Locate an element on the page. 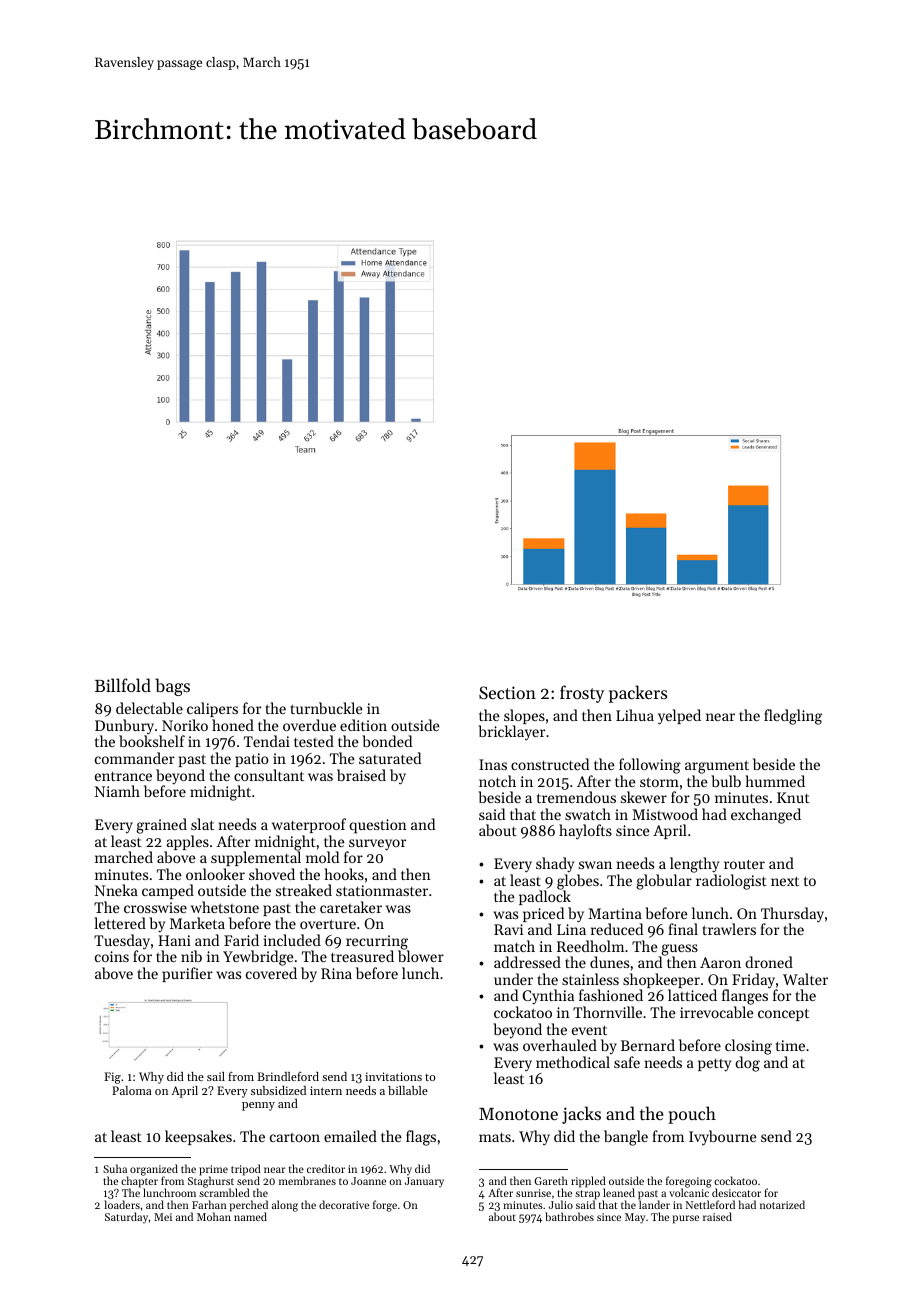  Mei is located at coordinates (163, 1217).
